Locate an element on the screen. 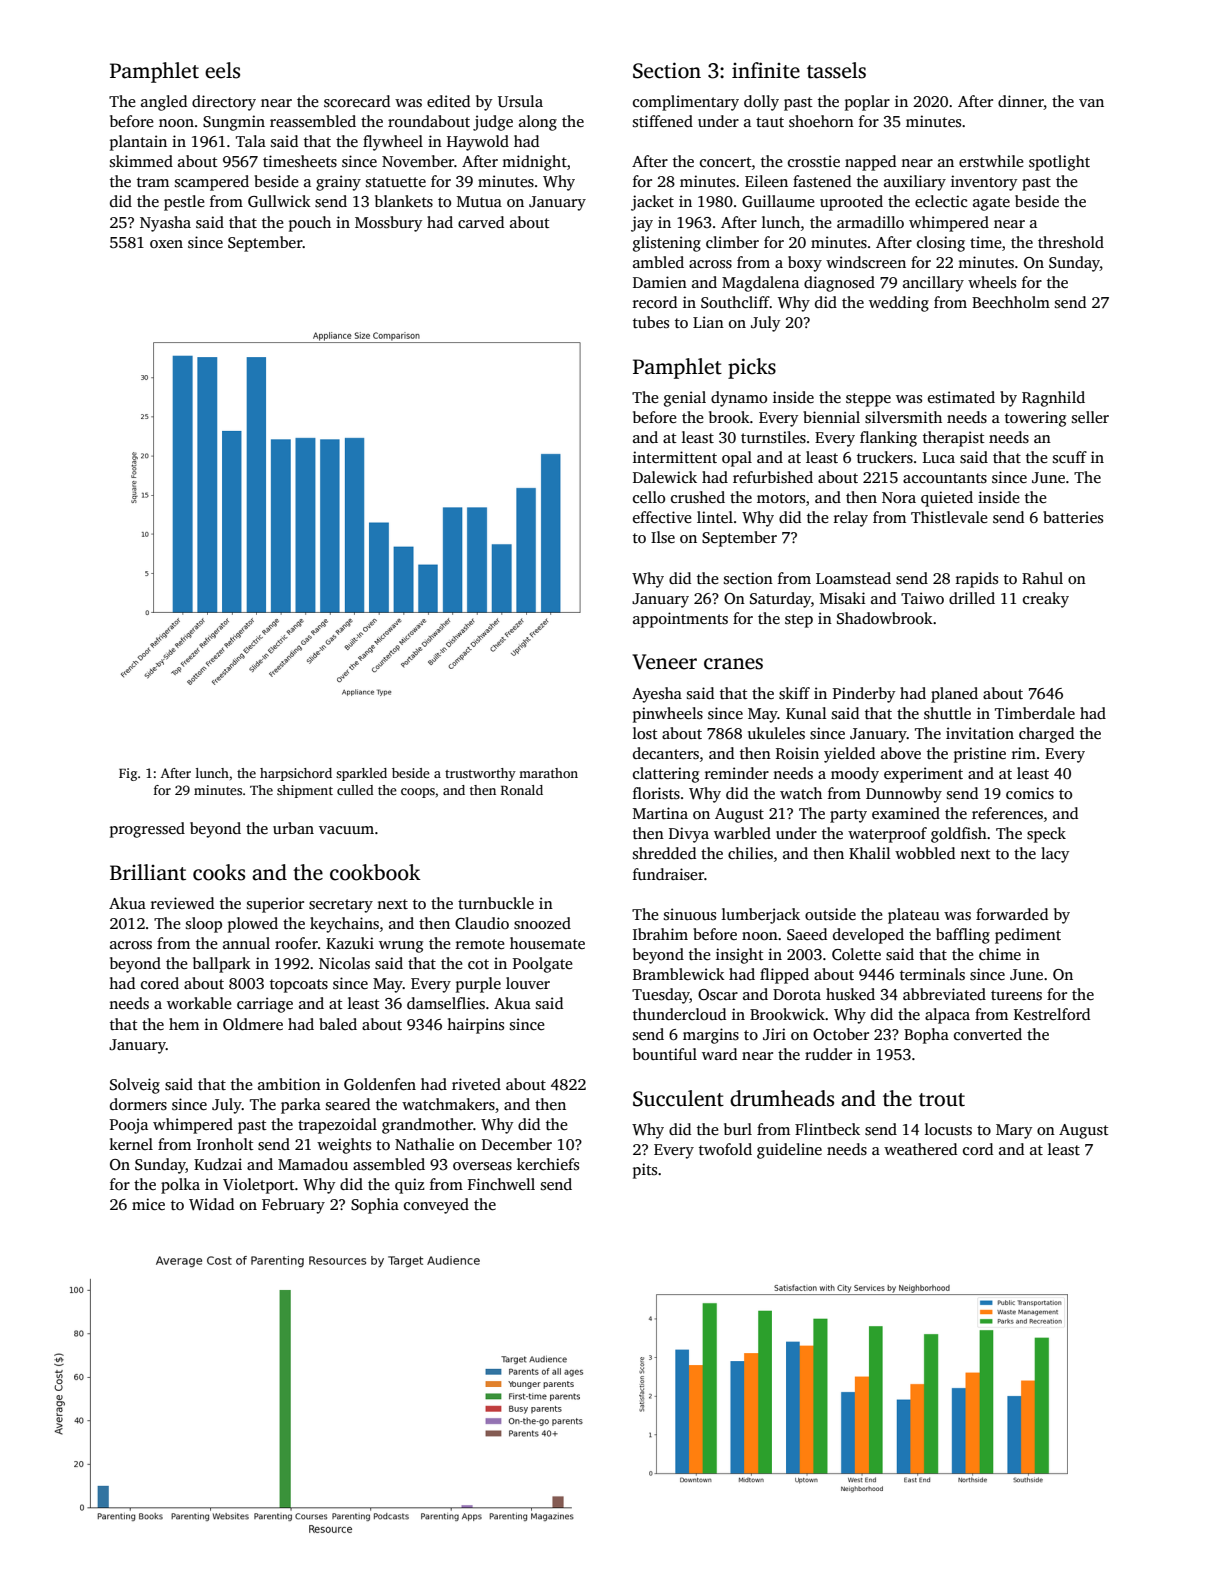  Poolgate is located at coordinates (543, 965).
